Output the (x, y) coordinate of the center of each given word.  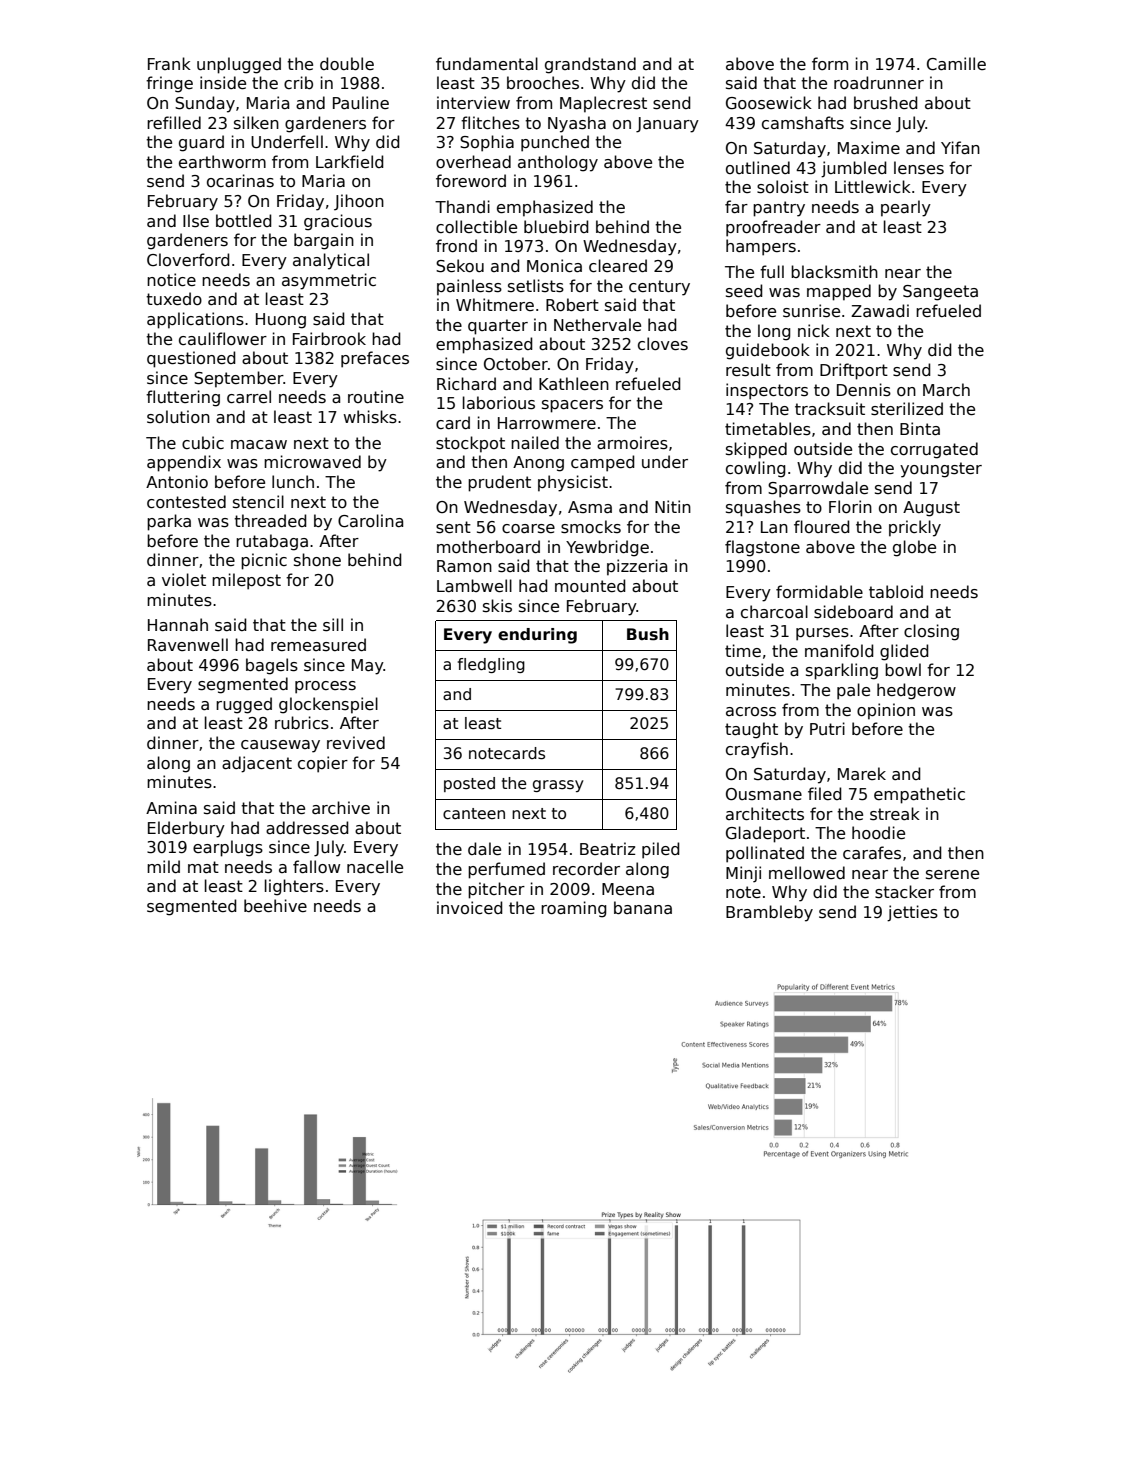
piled (661, 850)
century (659, 288)
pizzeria (637, 567)
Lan (774, 527)
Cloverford (188, 259)
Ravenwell (188, 644)
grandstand (590, 65)
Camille (956, 64)
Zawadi (880, 310)
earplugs (228, 848)
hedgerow (916, 691)
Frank (169, 63)
